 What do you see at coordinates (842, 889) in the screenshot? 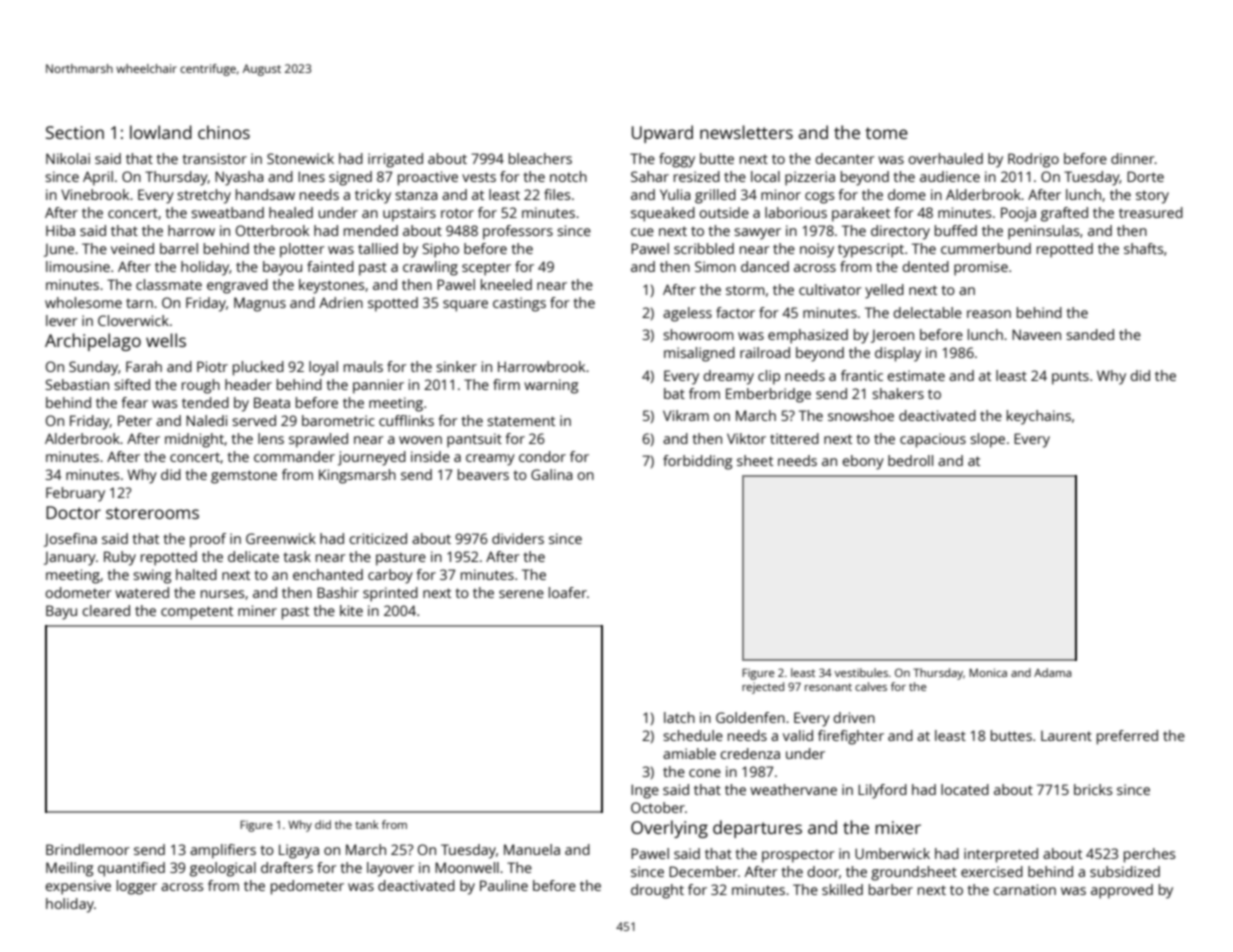
I see `skilled` at bounding box center [842, 889].
